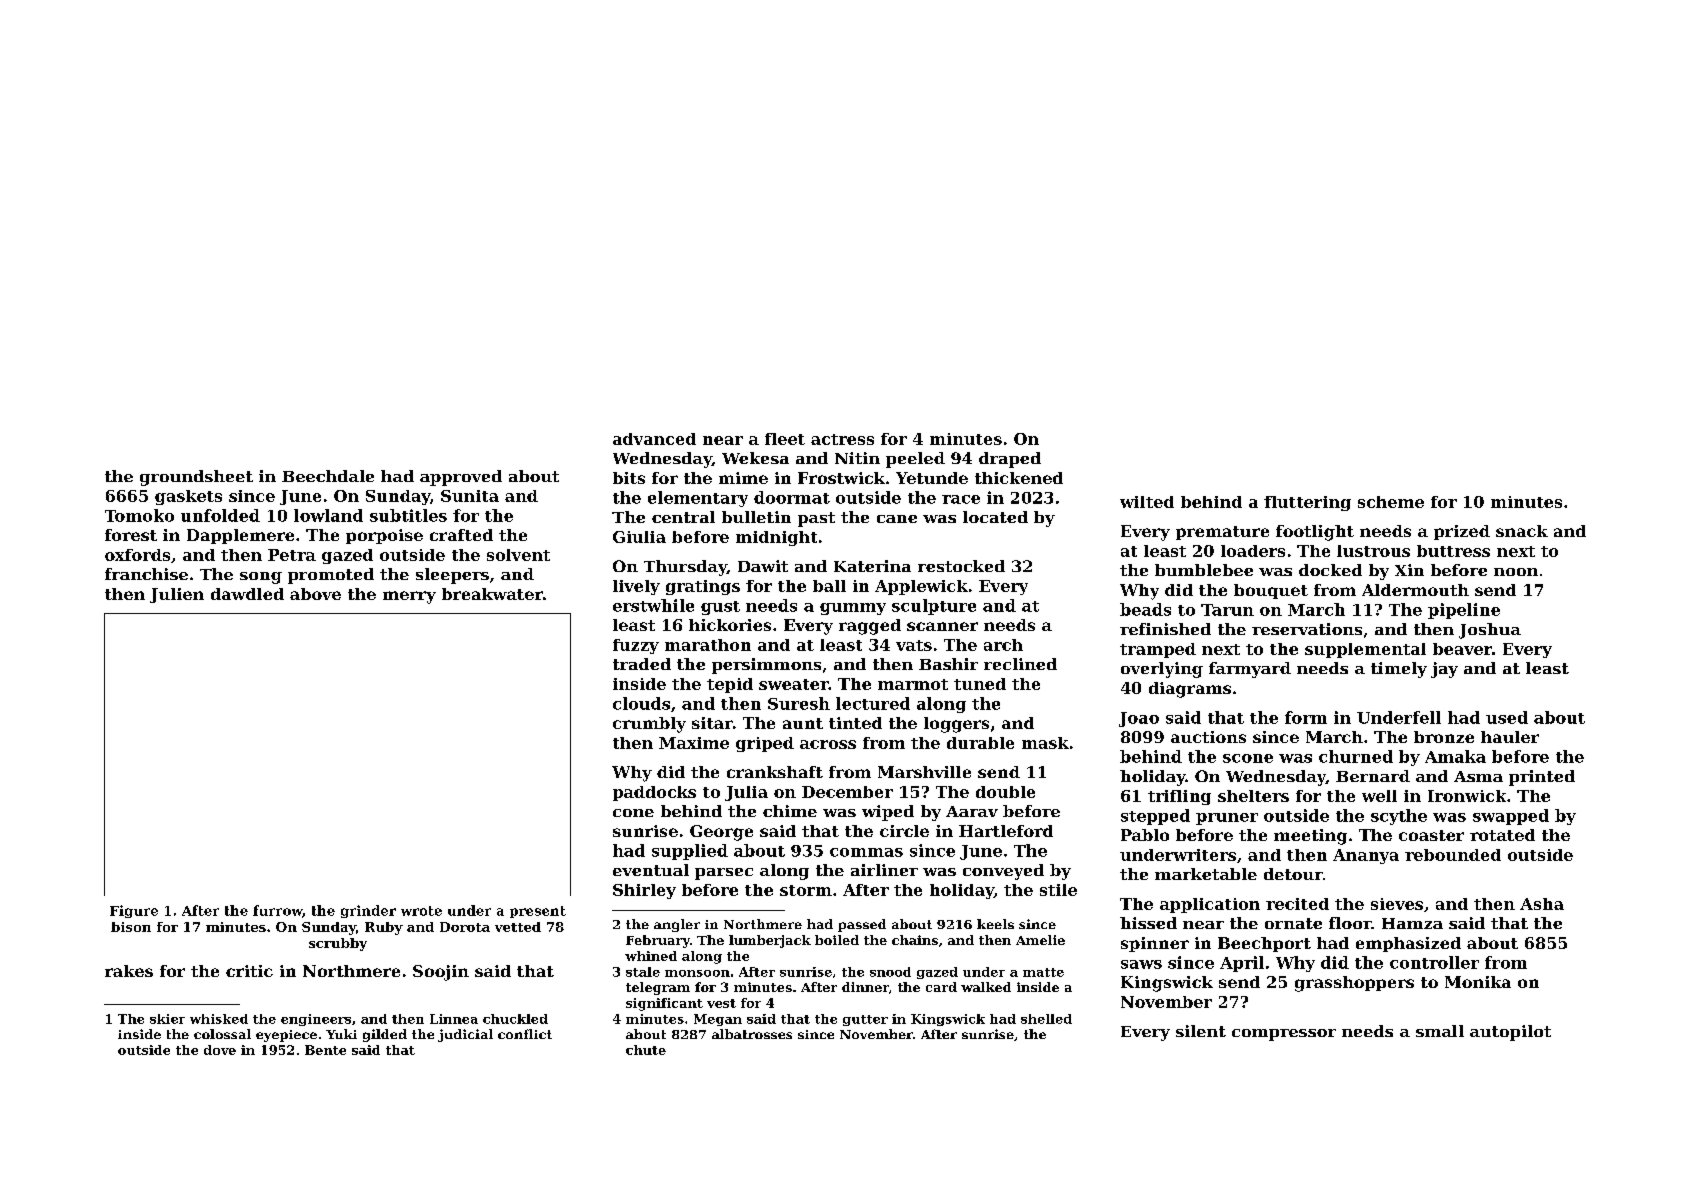 The height and width of the page is (1196, 1691). I want to click on bits, so click(629, 478).
